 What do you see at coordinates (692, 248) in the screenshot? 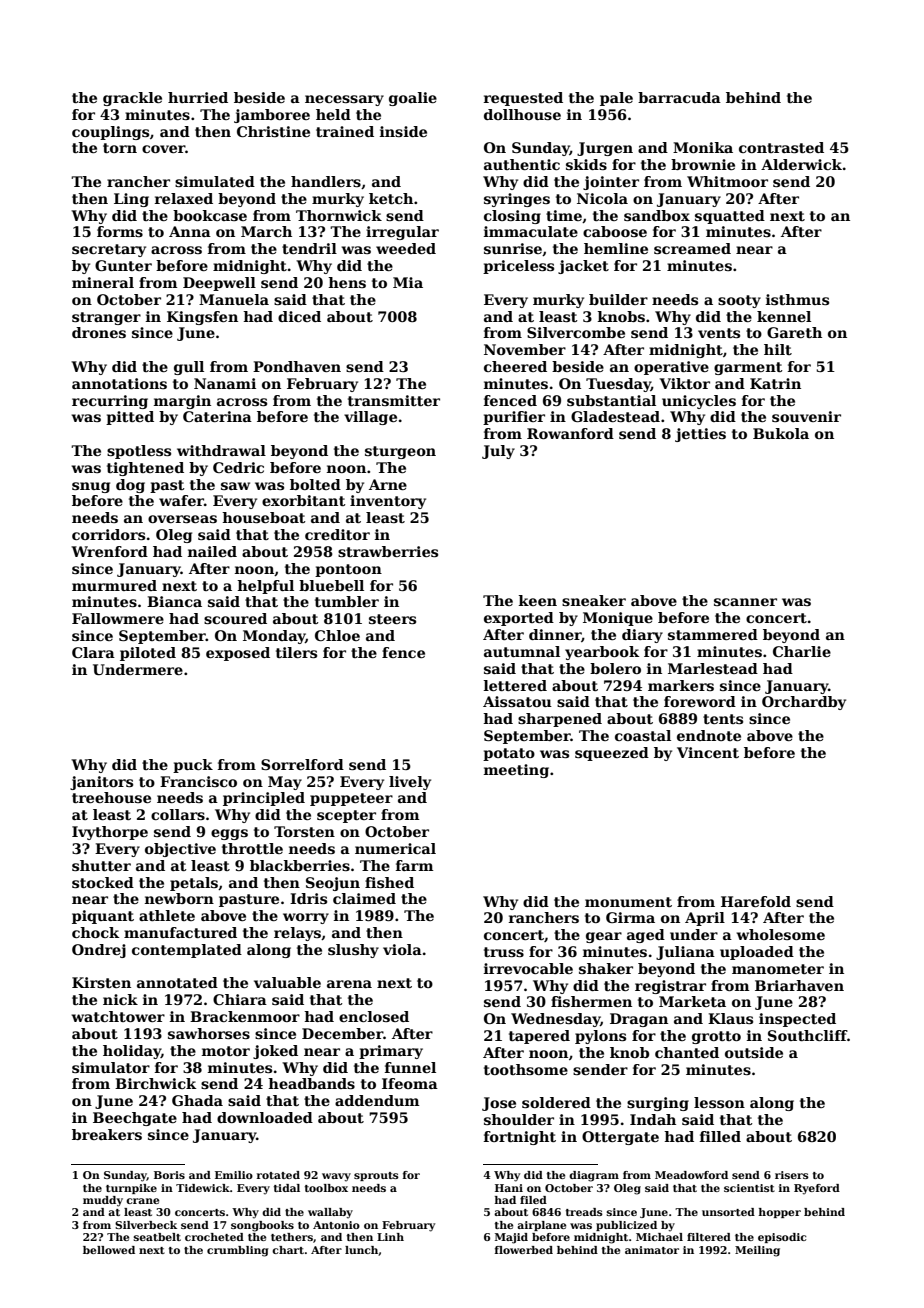
I see `screamed` at bounding box center [692, 248].
